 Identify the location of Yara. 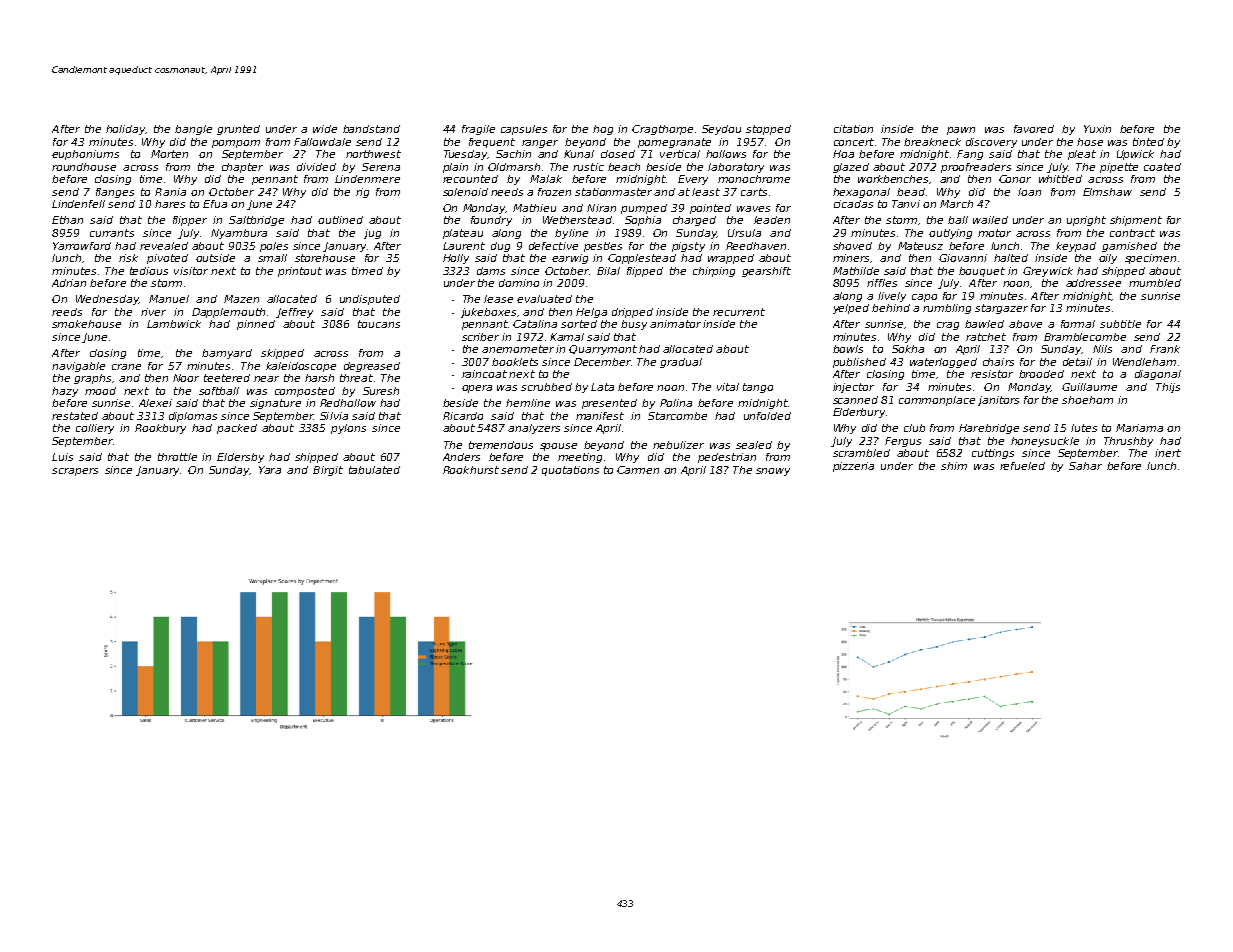
(270, 470).
